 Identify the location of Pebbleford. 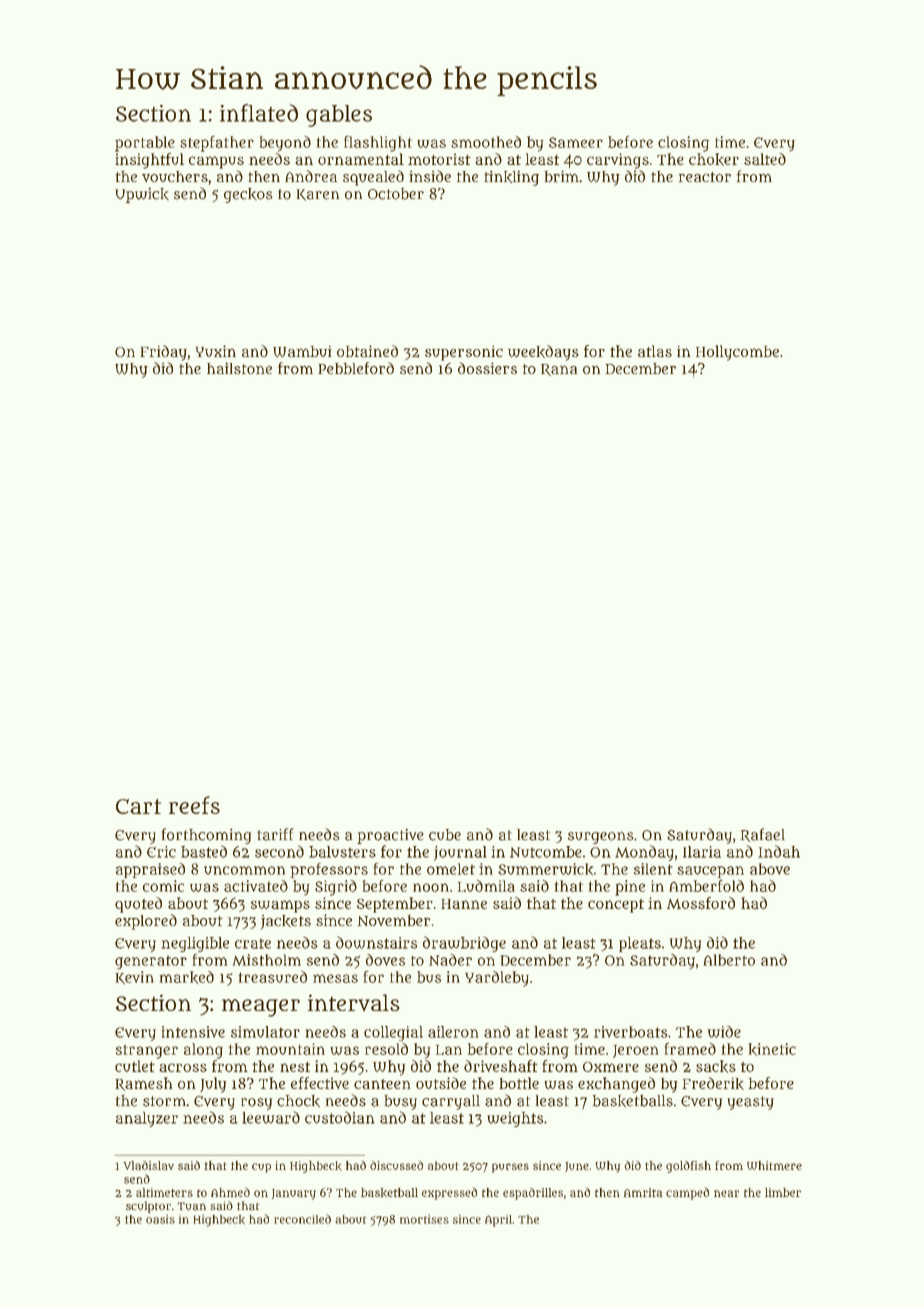
(356, 368).
